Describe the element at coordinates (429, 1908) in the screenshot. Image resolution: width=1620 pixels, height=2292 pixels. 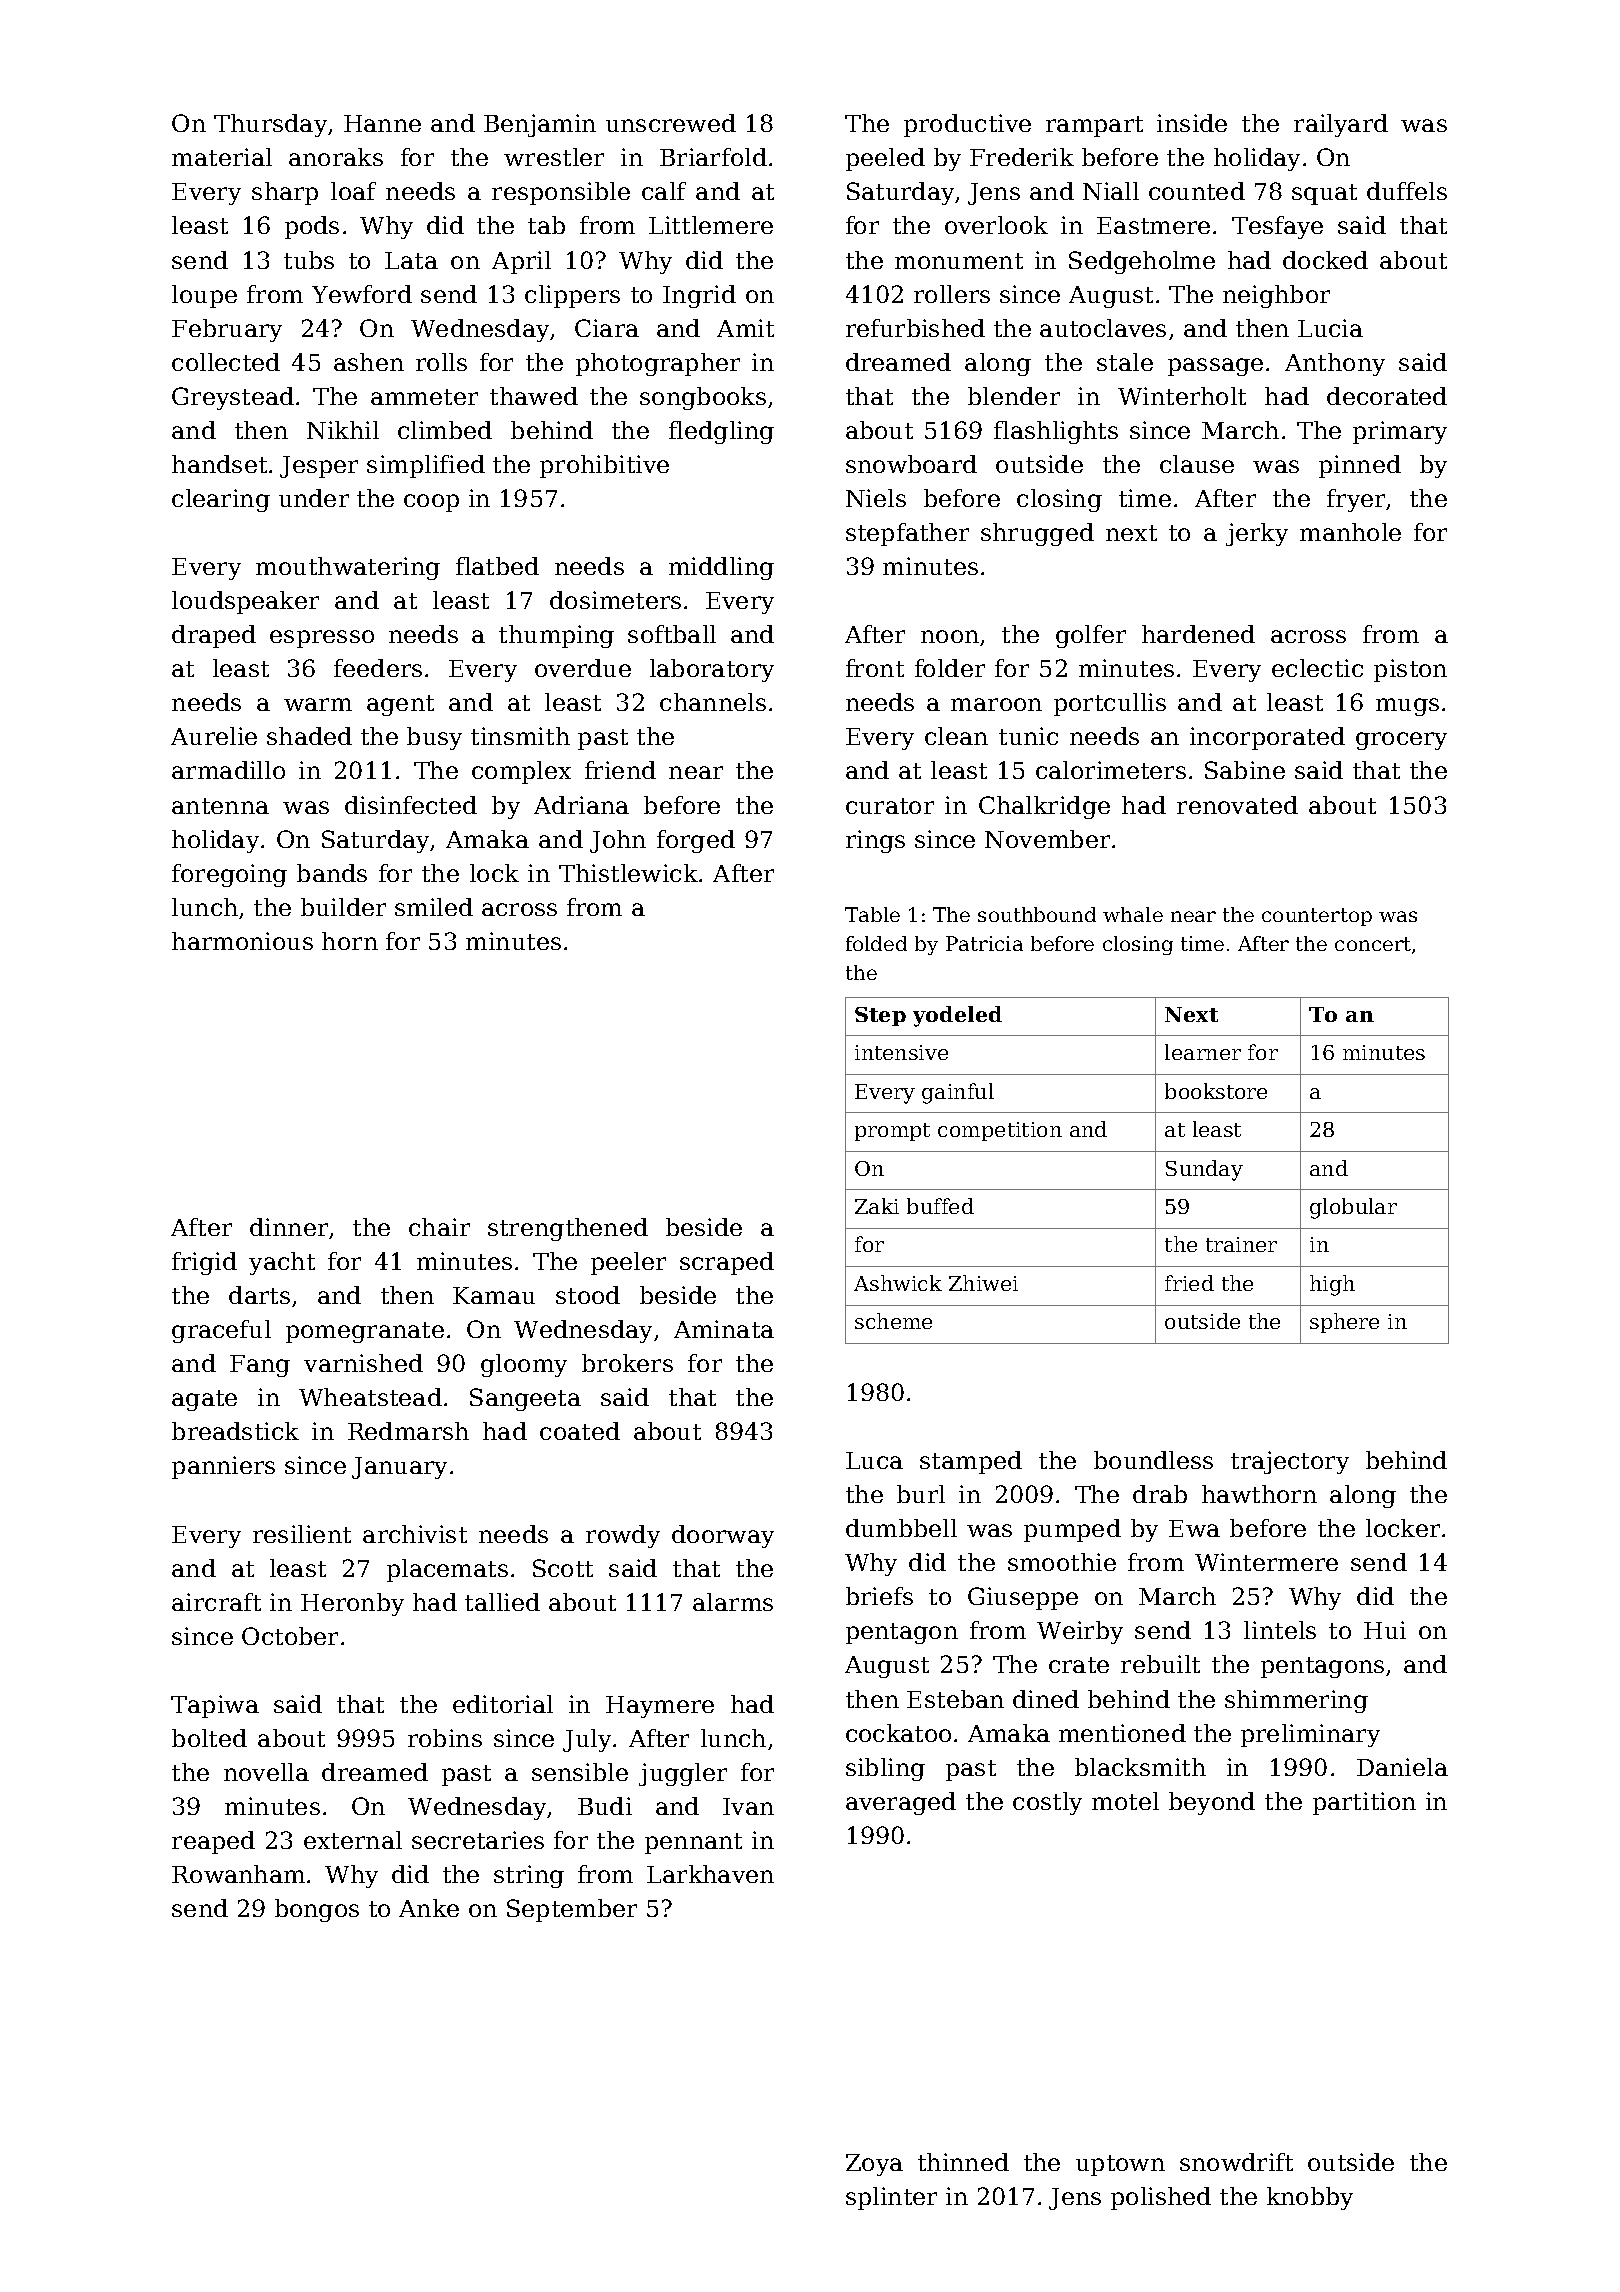
I see `Anke` at that location.
